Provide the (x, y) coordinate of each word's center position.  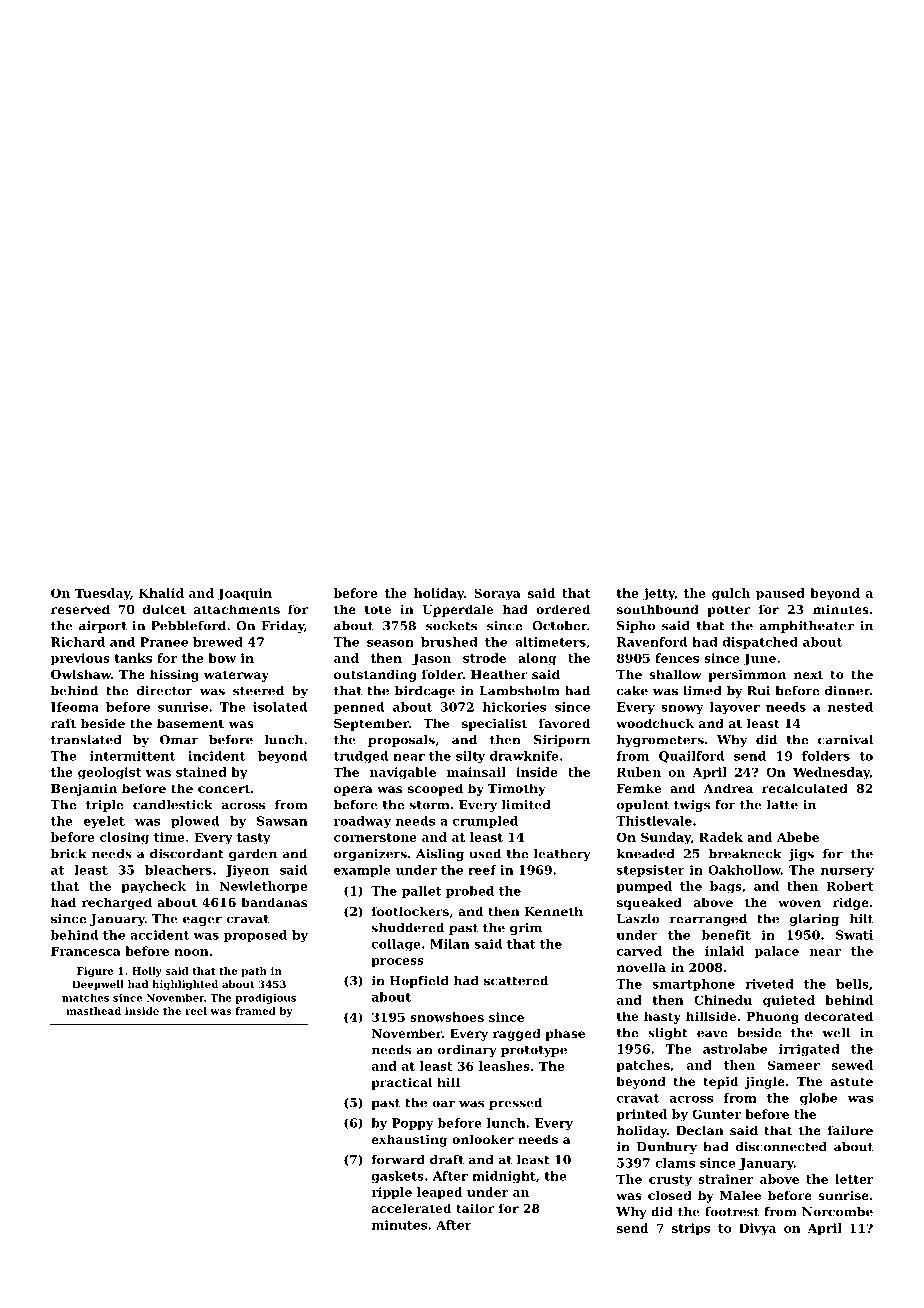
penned (359, 708)
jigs (801, 855)
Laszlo (638, 919)
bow (222, 658)
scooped (435, 789)
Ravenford (652, 642)
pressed (515, 1104)
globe (818, 1099)
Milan (450, 944)
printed (641, 1115)
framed (256, 1011)
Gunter (716, 1114)
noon (191, 952)
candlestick (173, 805)
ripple (391, 1193)
